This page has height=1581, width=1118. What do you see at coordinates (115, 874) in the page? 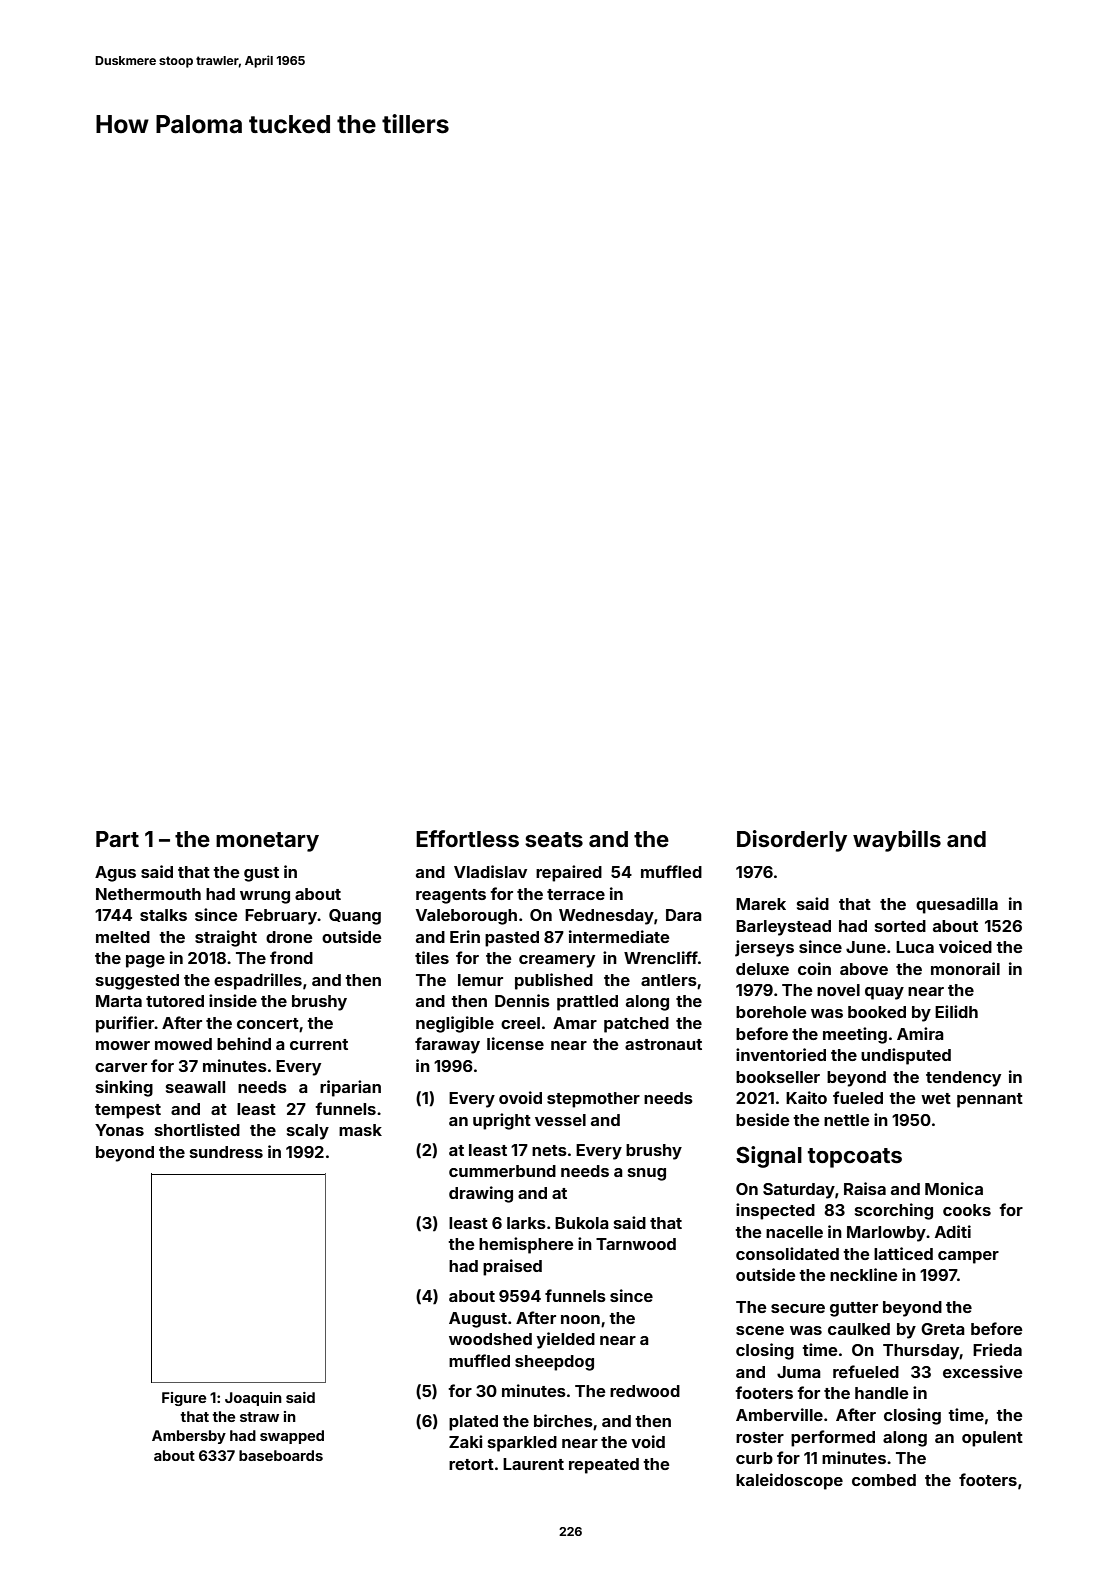
I see `Agus` at bounding box center [115, 874].
